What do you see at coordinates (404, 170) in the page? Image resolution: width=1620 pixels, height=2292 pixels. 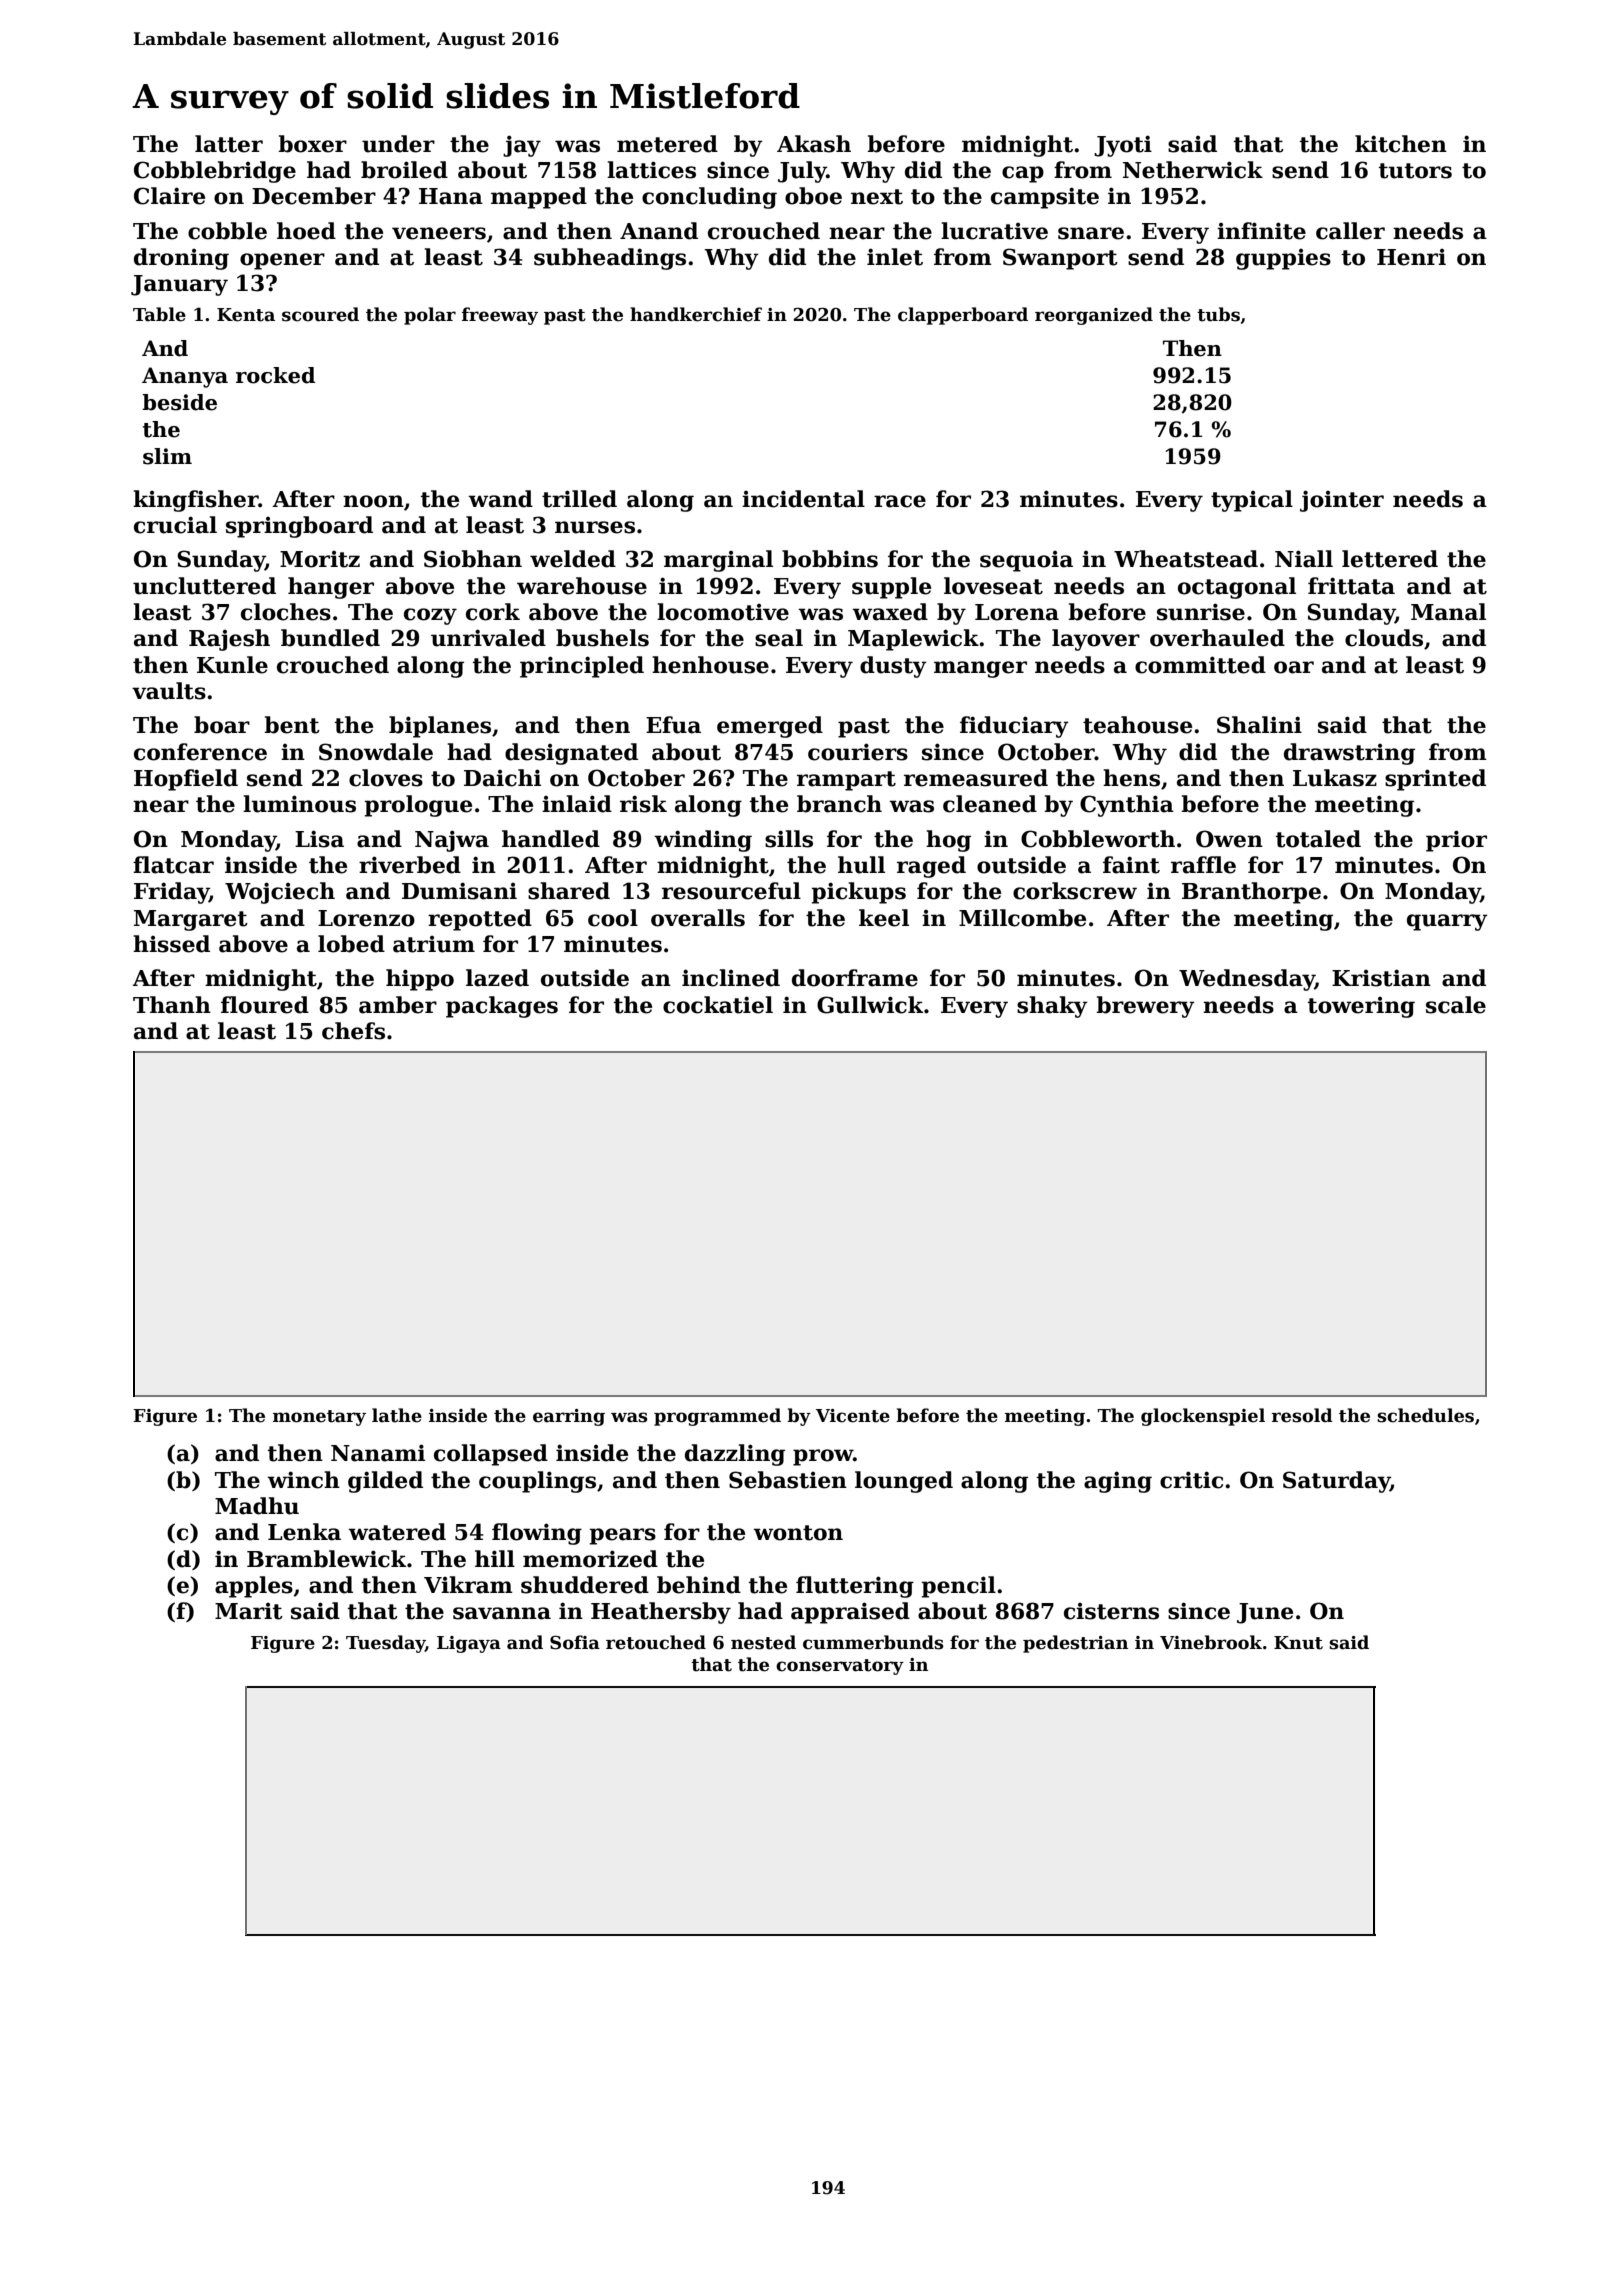 I see `broiled` at bounding box center [404, 170].
